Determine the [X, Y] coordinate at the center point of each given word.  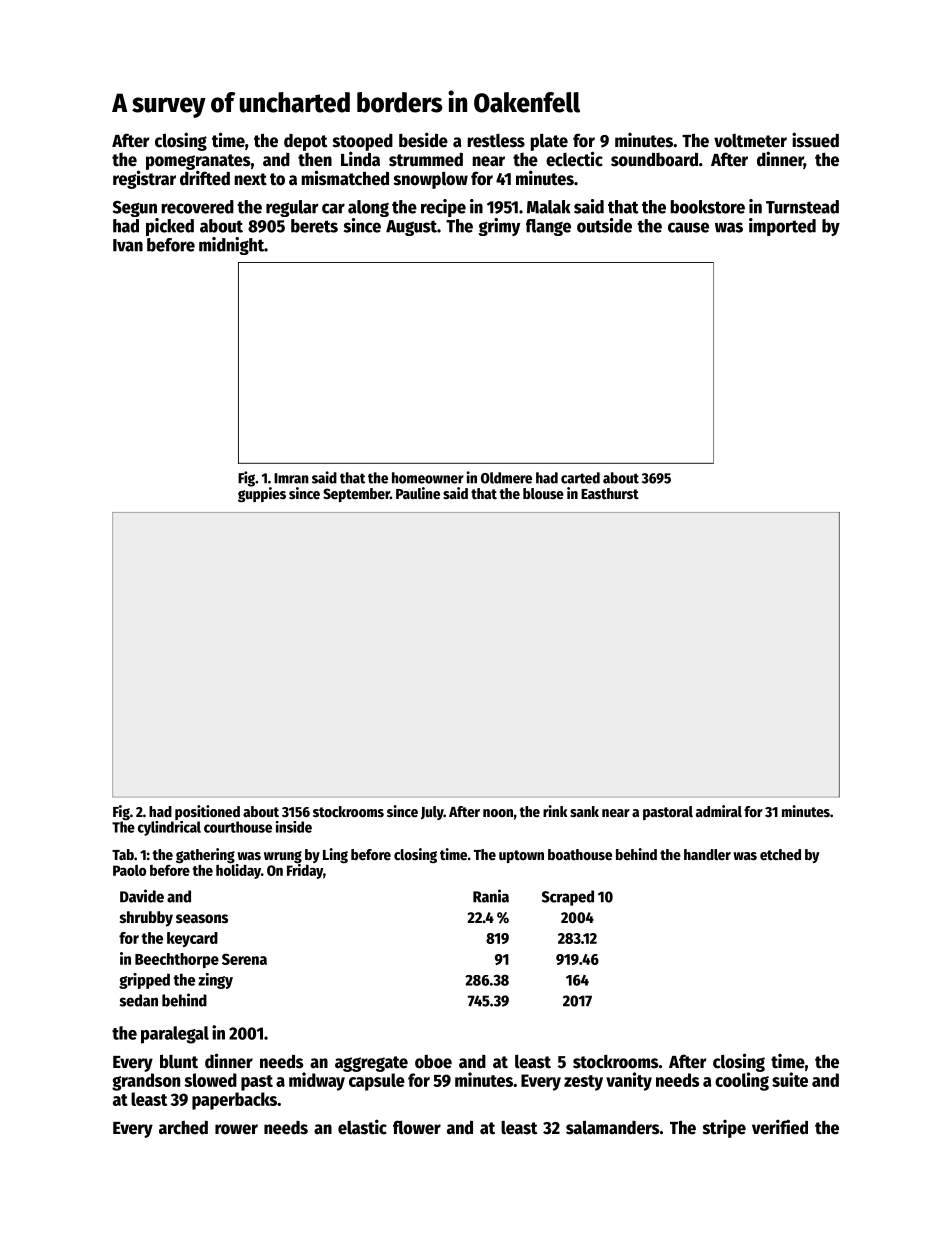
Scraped [568, 898]
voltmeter [750, 141]
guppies [262, 494]
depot [306, 142]
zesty [583, 1083]
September [356, 495]
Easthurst [610, 493]
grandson [146, 1082]
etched [780, 854]
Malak [548, 207]
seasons [202, 919]
